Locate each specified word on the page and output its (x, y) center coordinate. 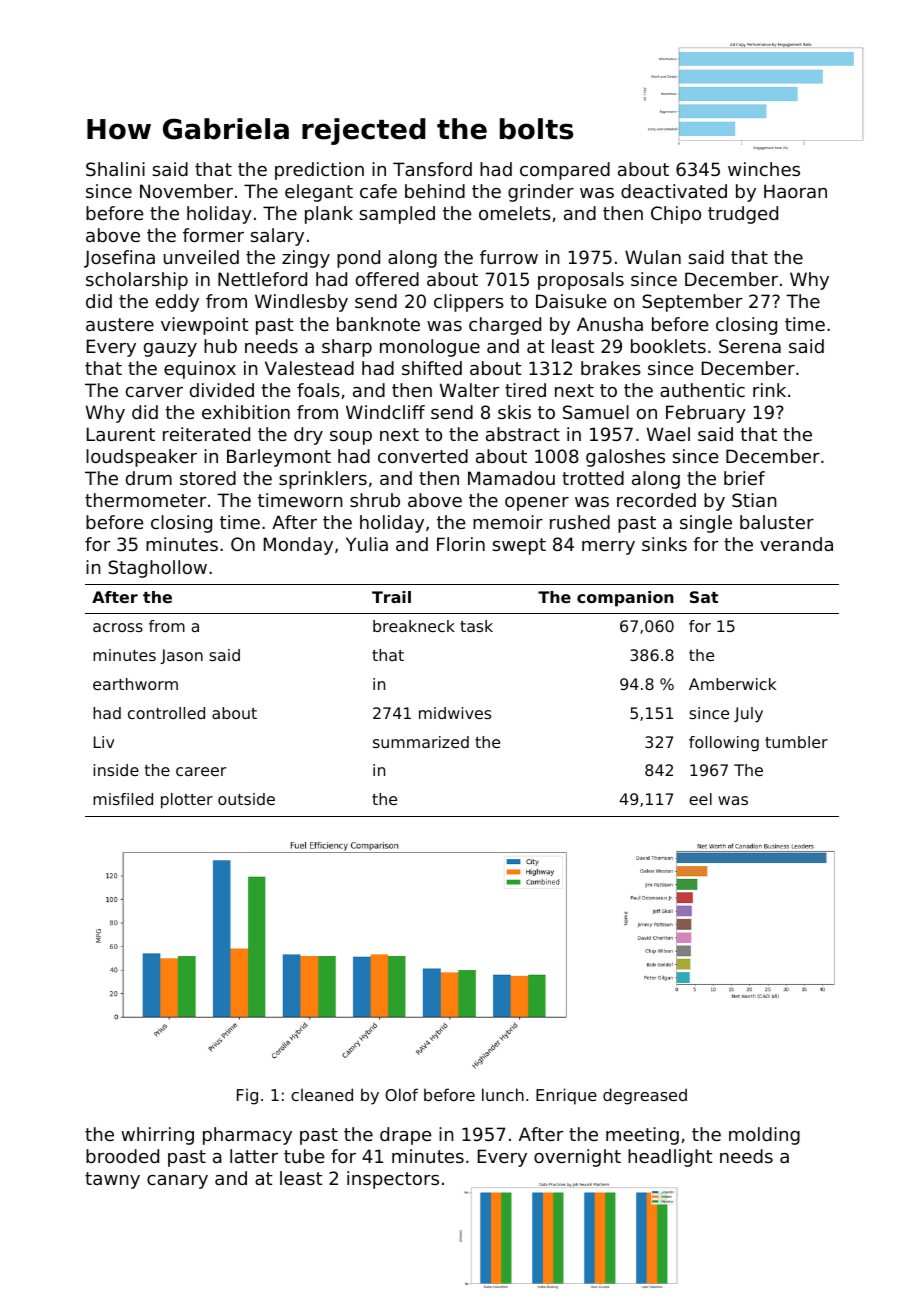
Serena (750, 346)
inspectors (393, 1180)
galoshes (625, 458)
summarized (421, 742)
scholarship (137, 281)
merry (608, 548)
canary (177, 1182)
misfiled (123, 799)
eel (700, 799)
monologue (430, 348)
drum (149, 478)
